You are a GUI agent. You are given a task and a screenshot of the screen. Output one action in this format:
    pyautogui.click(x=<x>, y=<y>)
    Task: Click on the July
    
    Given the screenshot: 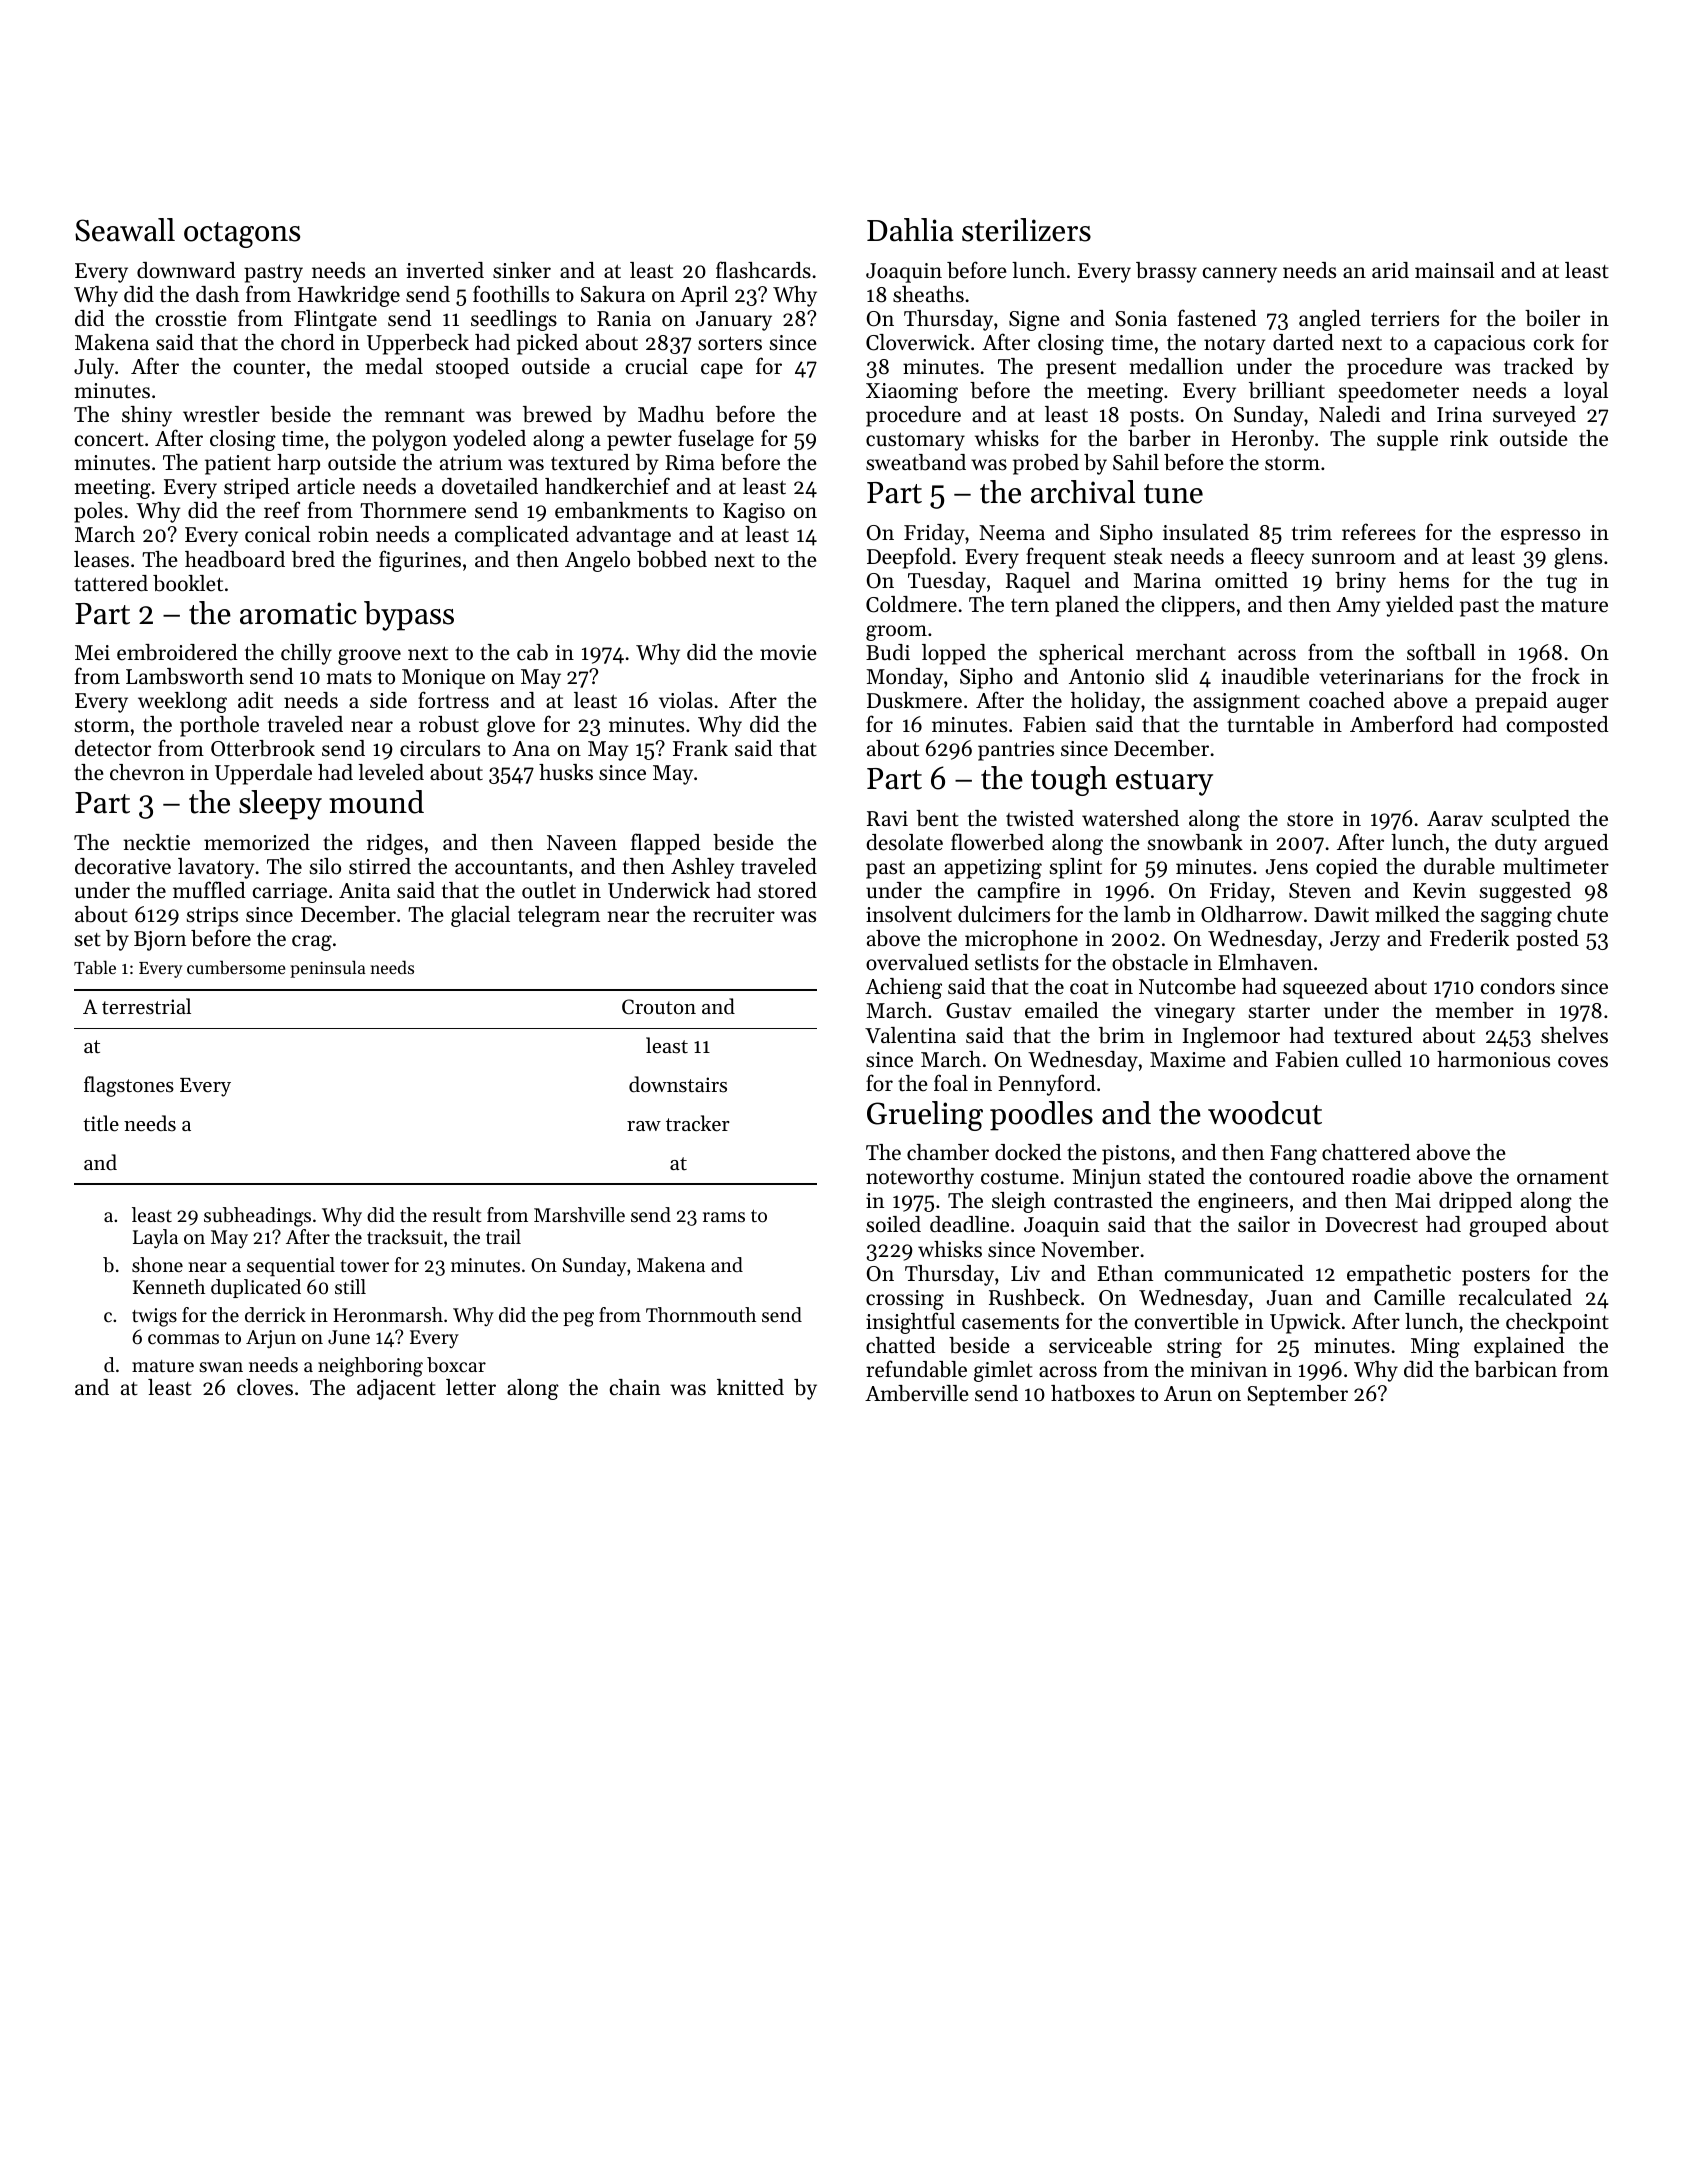 What is the action you would take?
    pyautogui.click(x=94, y=368)
